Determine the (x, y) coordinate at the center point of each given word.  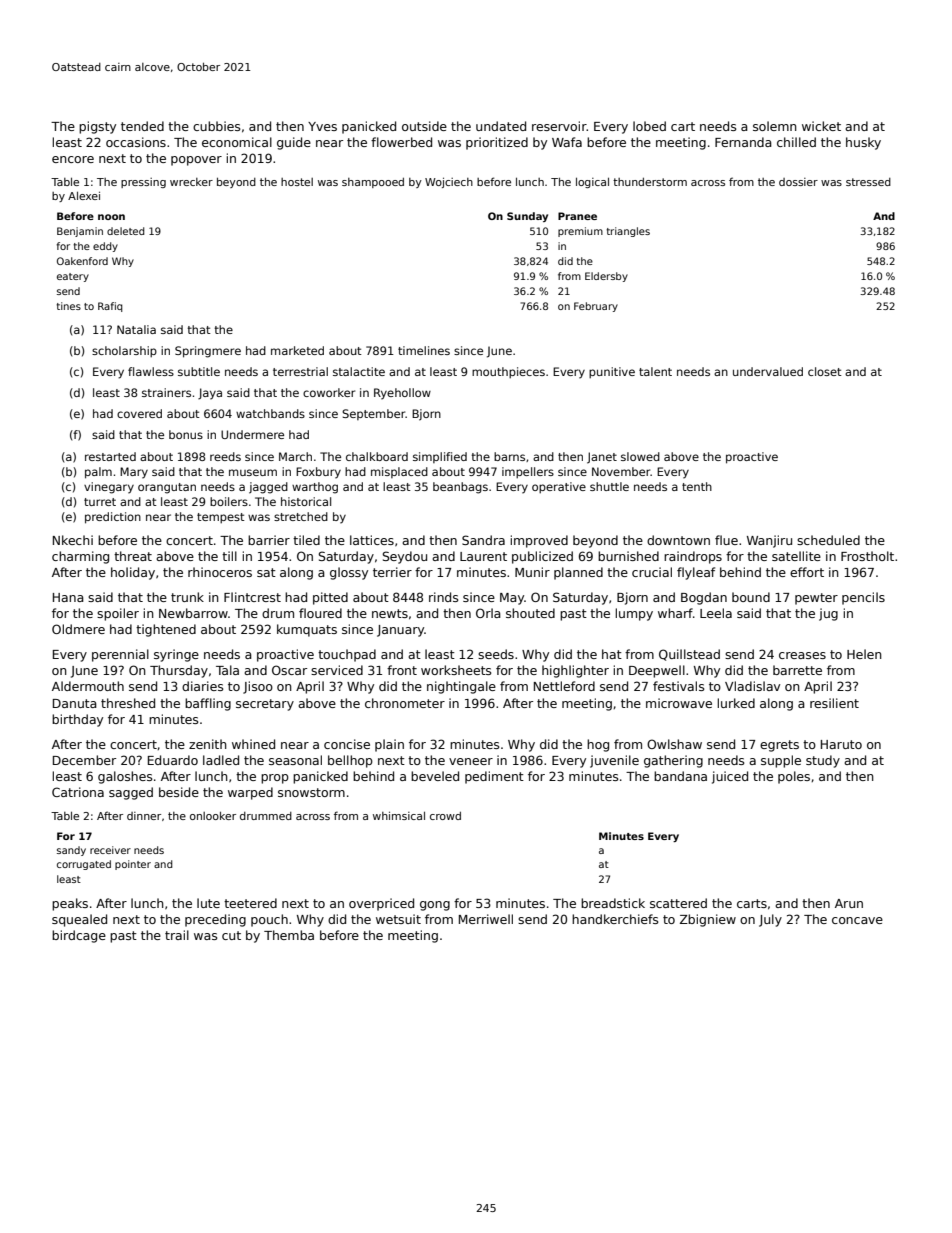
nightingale (461, 687)
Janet (602, 458)
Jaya (210, 394)
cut (231, 935)
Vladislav (752, 686)
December (84, 760)
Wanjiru (769, 541)
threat (133, 556)
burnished (628, 556)
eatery (73, 277)
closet (825, 371)
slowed (640, 456)
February (596, 307)
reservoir (559, 126)
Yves (322, 126)
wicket (821, 126)
